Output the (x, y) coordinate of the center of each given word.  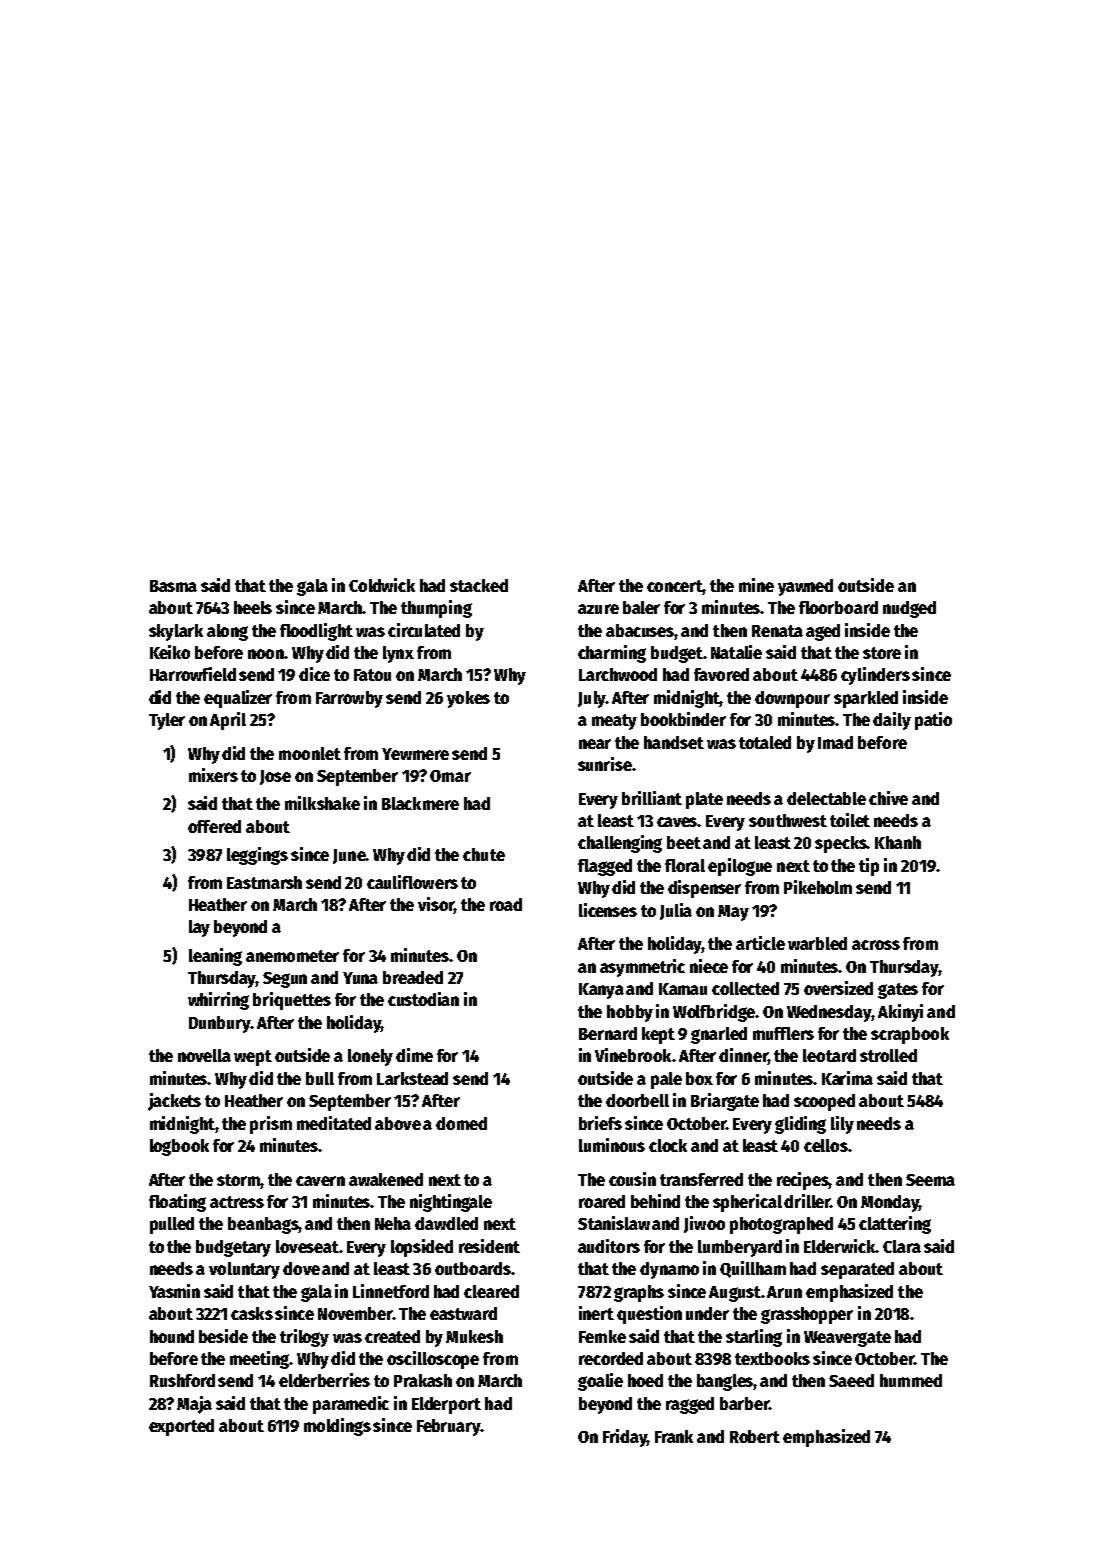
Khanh (898, 842)
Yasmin (174, 1291)
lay (199, 928)
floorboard (838, 607)
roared (602, 1201)
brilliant (652, 798)
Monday (890, 1203)
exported (181, 1427)
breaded (413, 977)
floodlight (316, 632)
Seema (930, 1180)
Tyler (167, 721)
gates (898, 991)
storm (238, 1180)
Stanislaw (614, 1223)
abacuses (640, 630)
